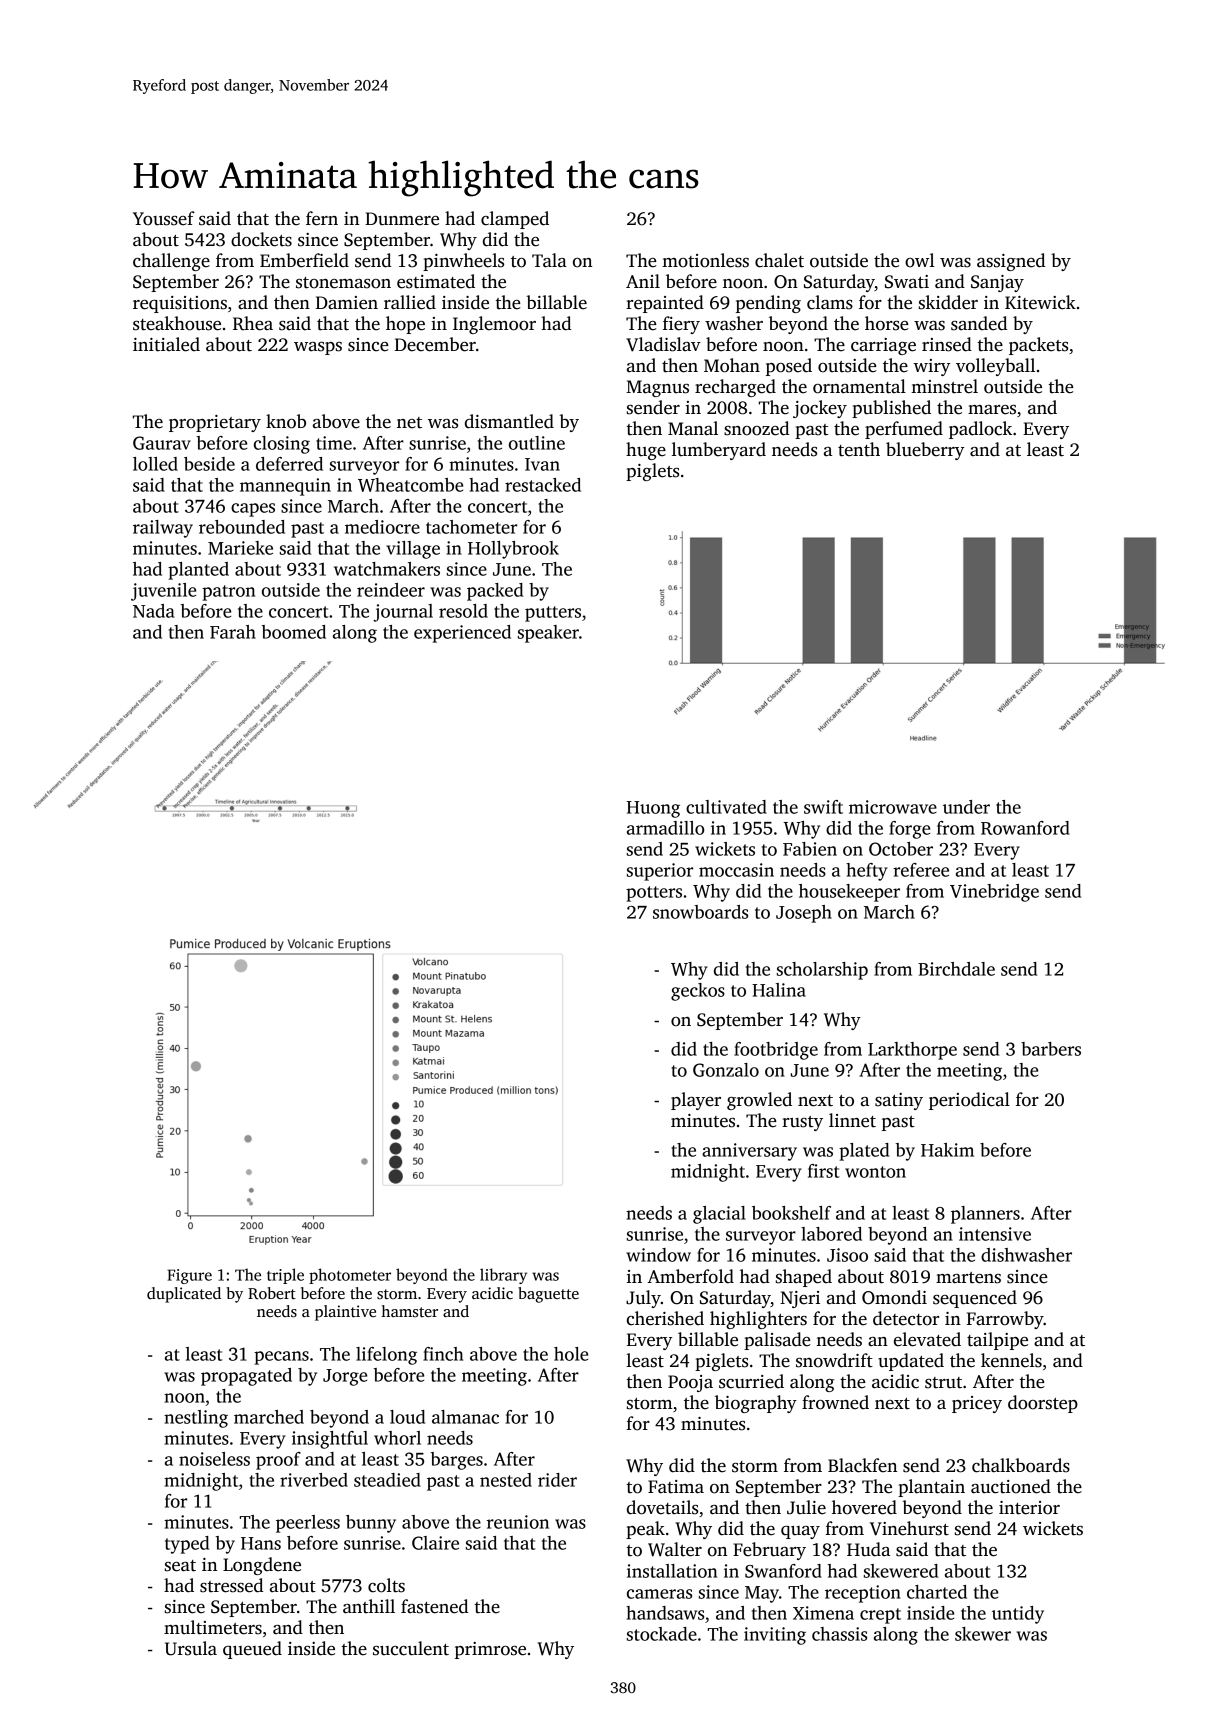 The width and height of the page is (1220, 1726). What do you see at coordinates (515, 220) in the page?
I see `clamped` at bounding box center [515, 220].
